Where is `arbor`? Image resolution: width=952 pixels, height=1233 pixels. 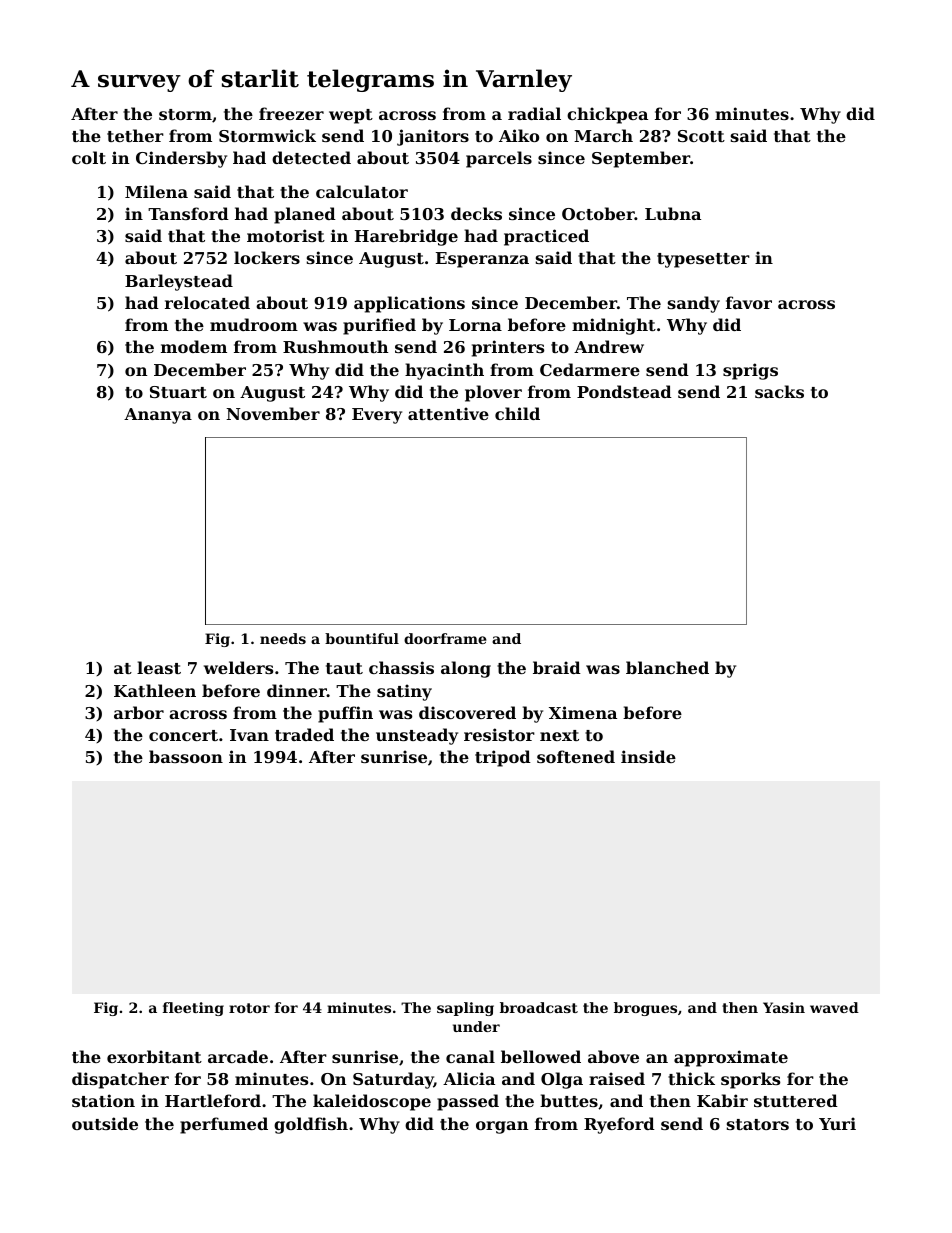 arbor is located at coordinates (139, 712).
